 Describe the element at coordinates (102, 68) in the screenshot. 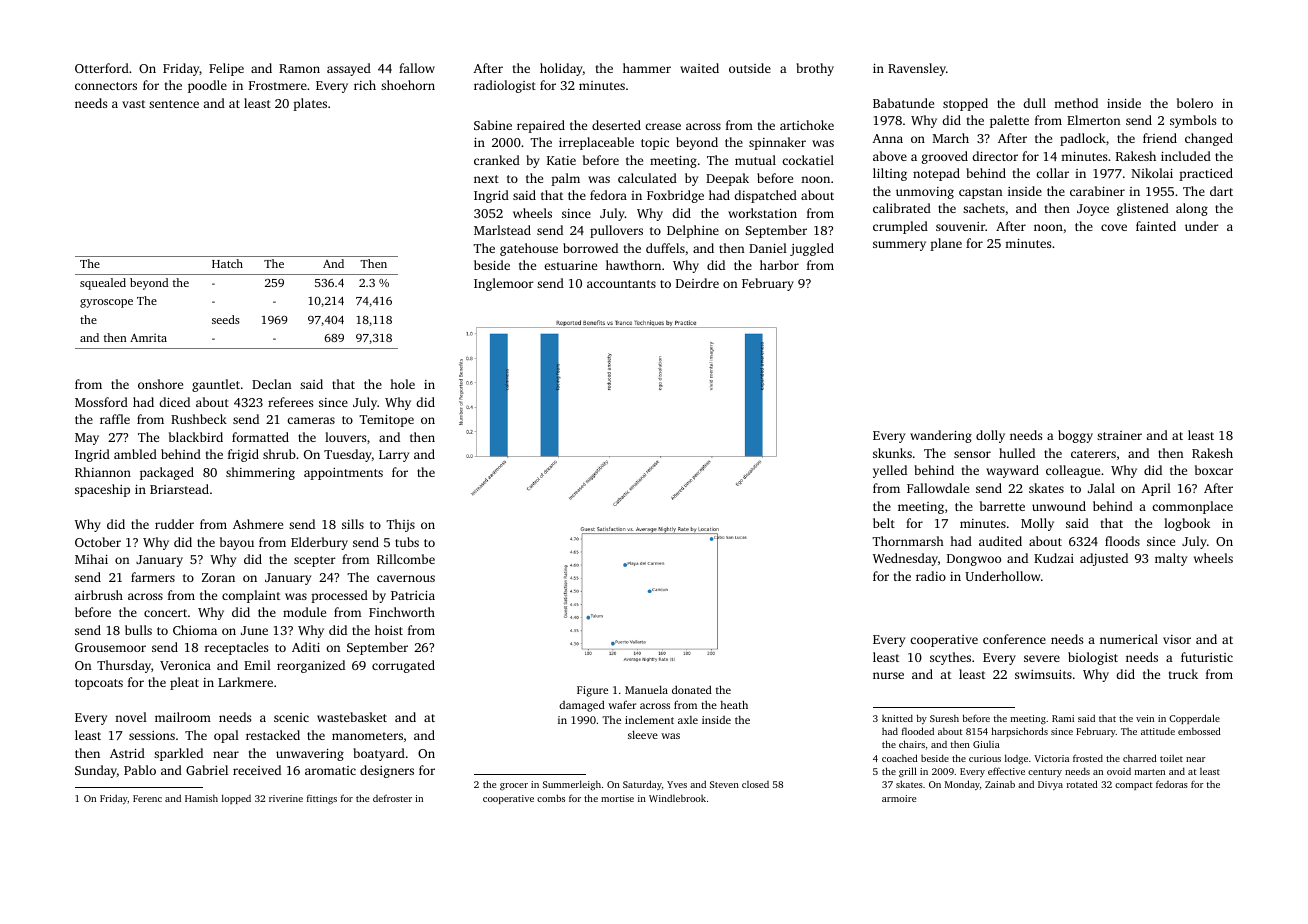

I see `Otterford` at that location.
